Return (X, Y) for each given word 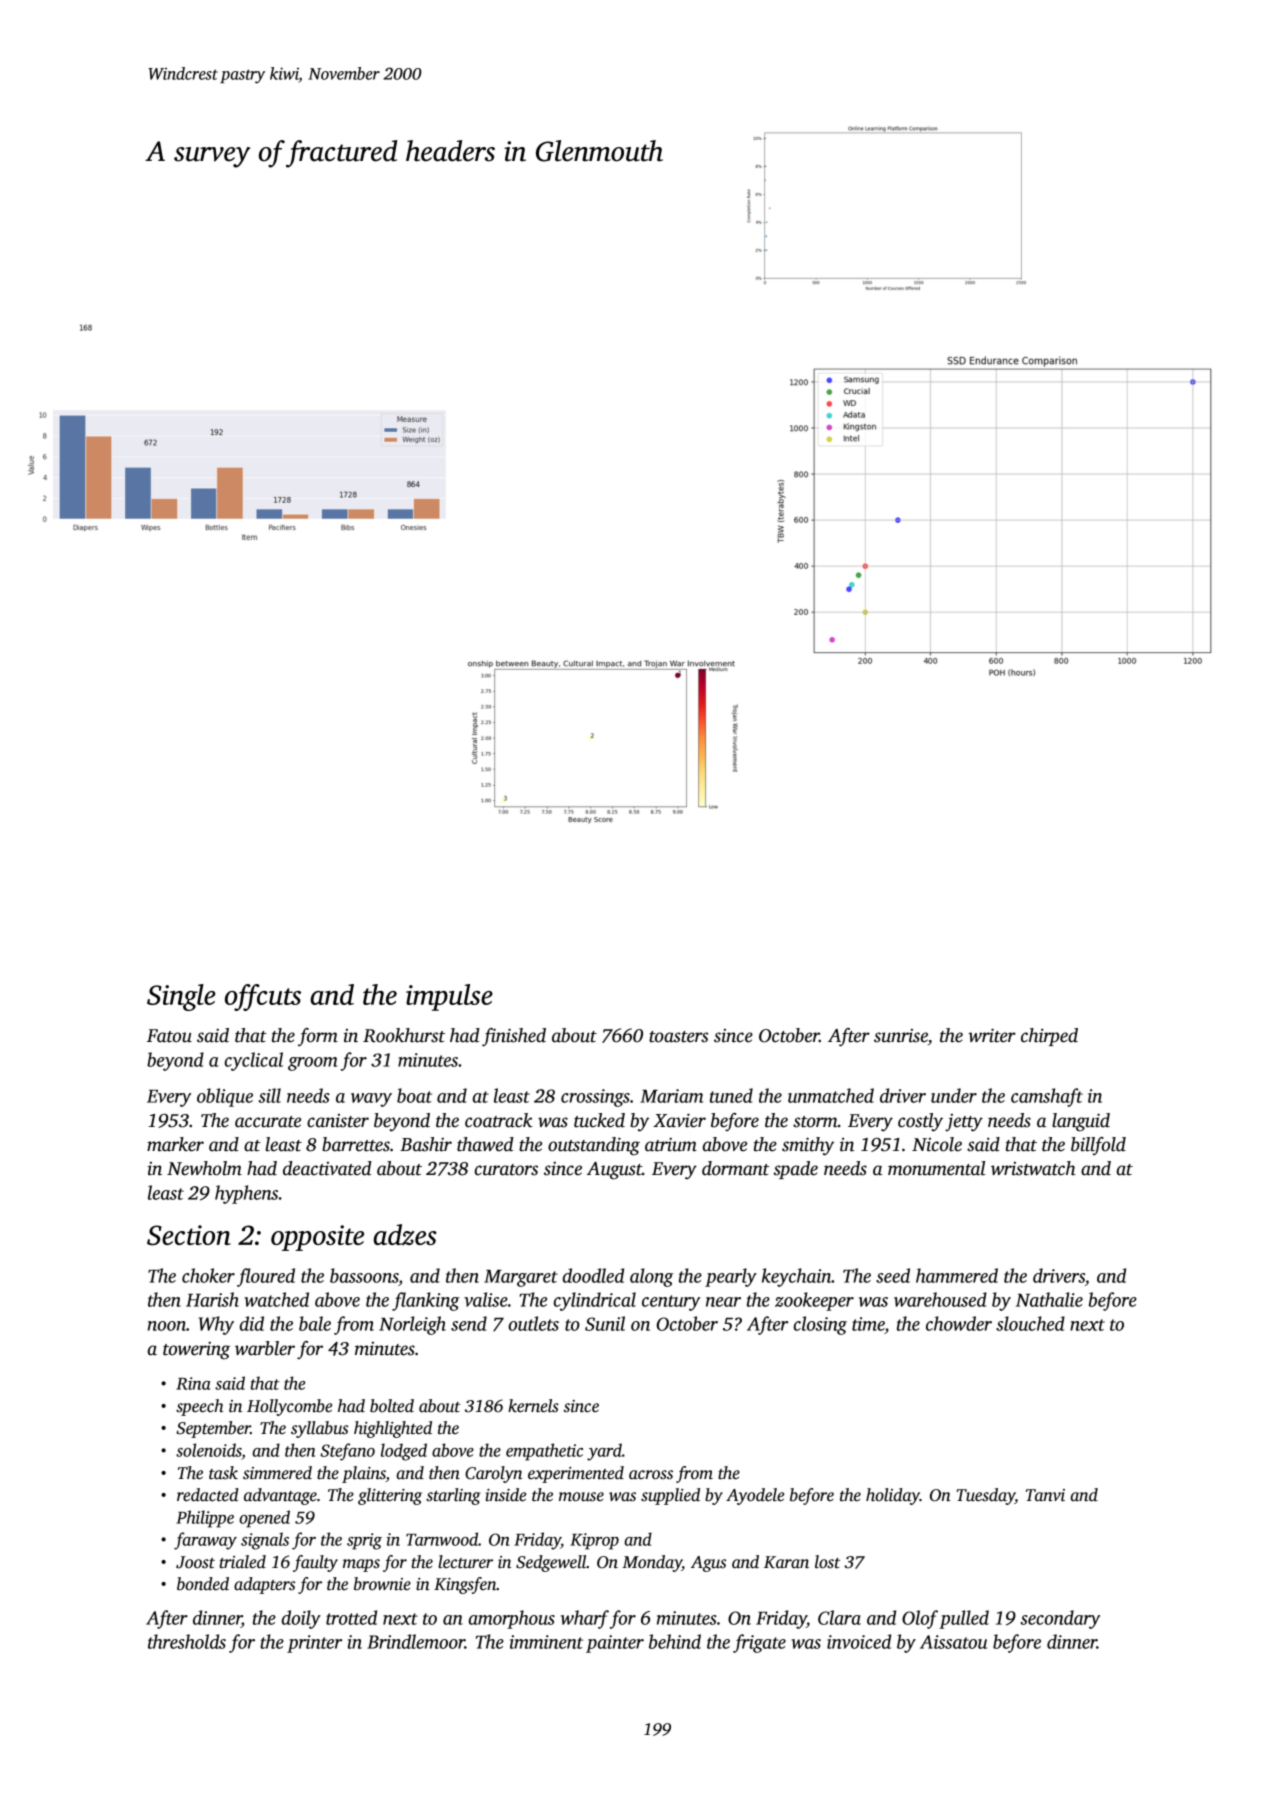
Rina (193, 1383)
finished (514, 1037)
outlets (533, 1323)
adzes (405, 1235)
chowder (959, 1323)
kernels (533, 1406)
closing (820, 1325)
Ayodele (755, 1496)
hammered (957, 1275)
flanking (426, 1301)
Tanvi (1045, 1495)
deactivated (327, 1168)
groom (313, 1064)
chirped (1049, 1037)
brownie (382, 1584)
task (223, 1473)
